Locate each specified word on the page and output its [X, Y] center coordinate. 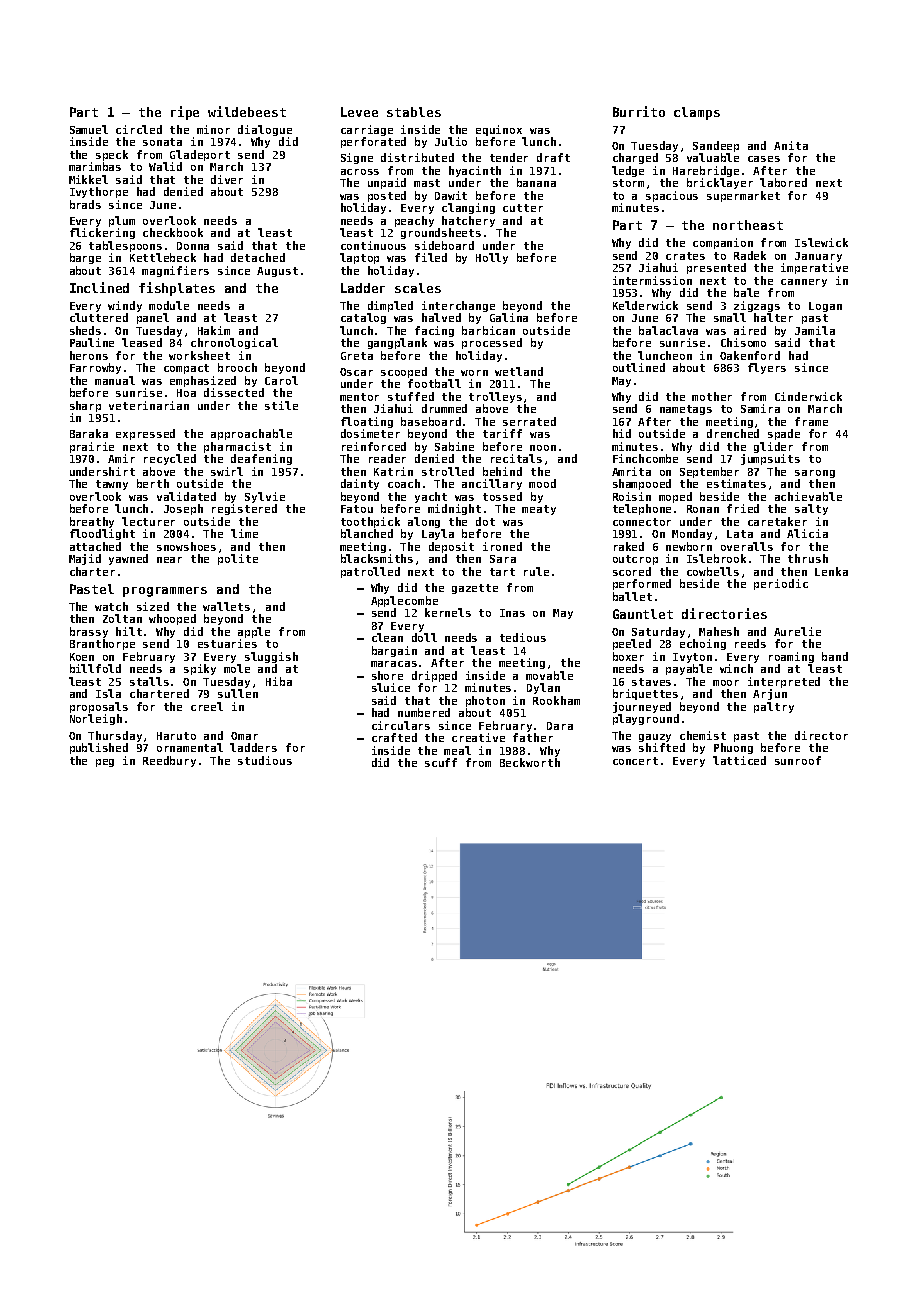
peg [105, 763]
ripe [185, 113]
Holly [492, 258]
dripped [434, 676]
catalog [363, 318]
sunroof [798, 760]
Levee [359, 112]
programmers [165, 592]
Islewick [821, 242]
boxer [628, 656]
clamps [697, 113]
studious [265, 760]
